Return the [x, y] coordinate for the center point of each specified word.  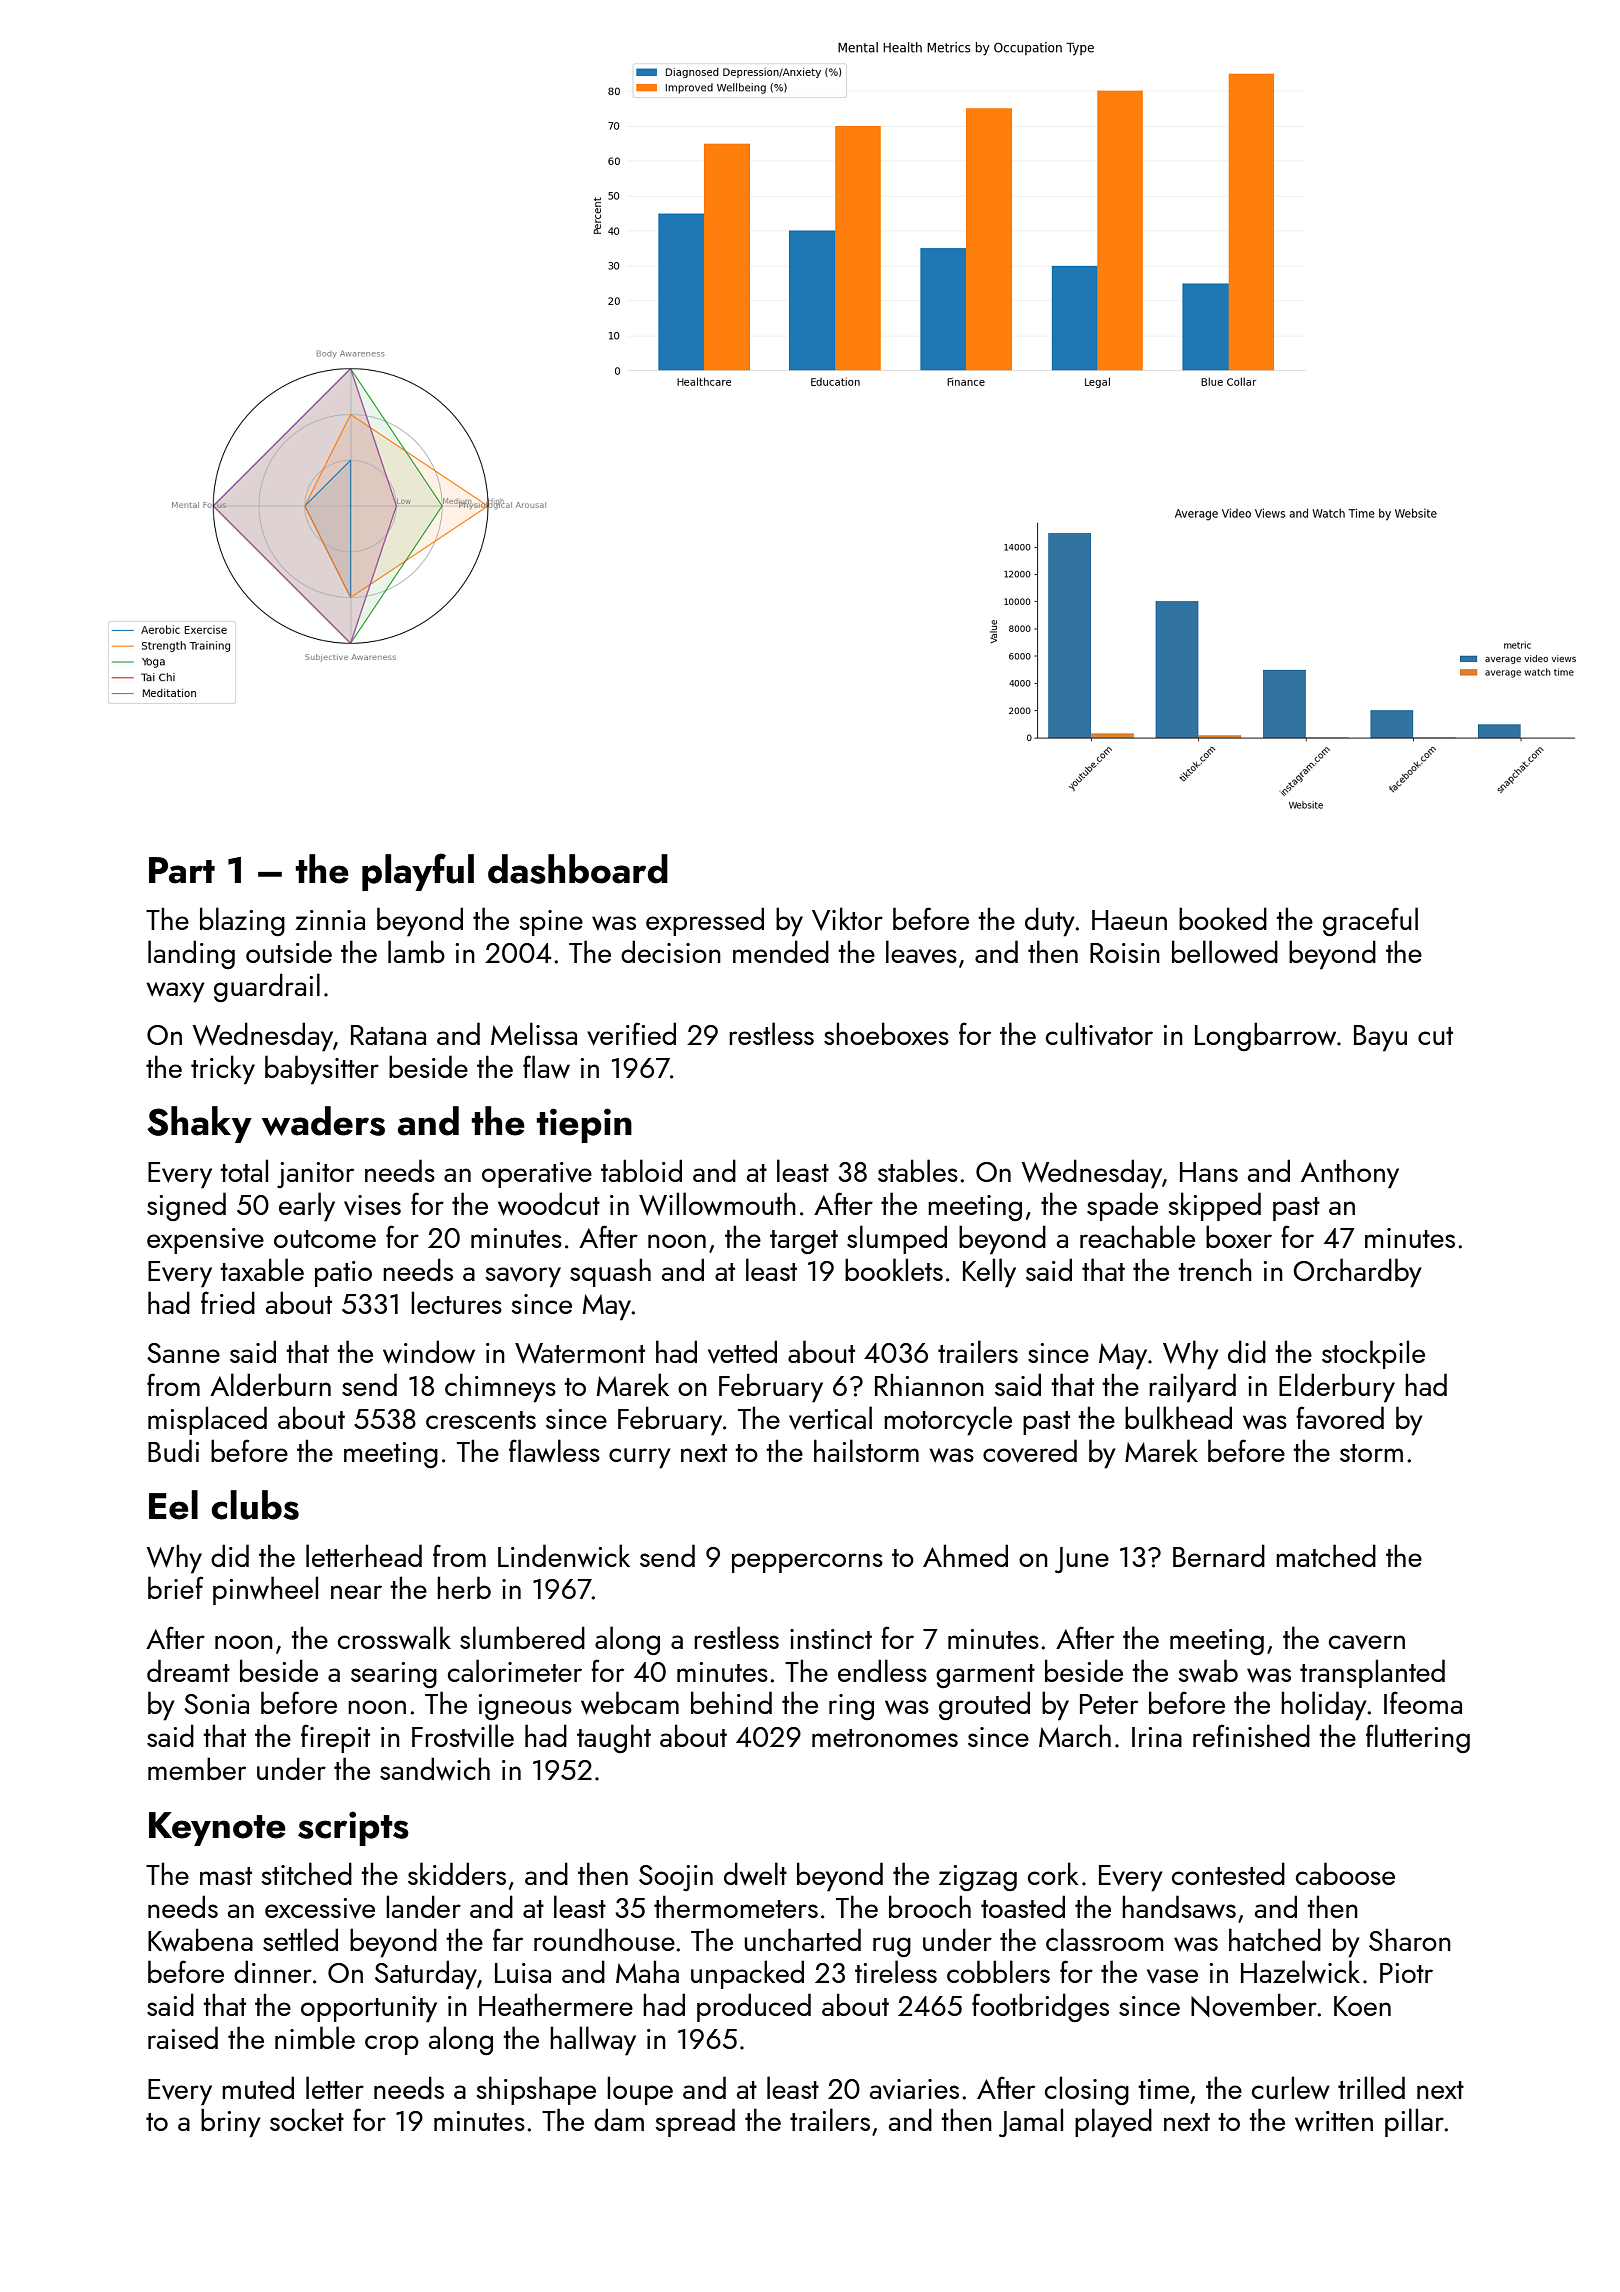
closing [1087, 2091]
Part [182, 870]
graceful [1370, 922]
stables [918, 1170]
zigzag [978, 1878]
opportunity [369, 2009]
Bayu [1380, 1038]
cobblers [998, 1971]
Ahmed [965, 1555]
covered [1030, 1451]
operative [537, 1175]
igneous [525, 1707]
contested [1228, 1873]
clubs [255, 1505]
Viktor [847, 918]
